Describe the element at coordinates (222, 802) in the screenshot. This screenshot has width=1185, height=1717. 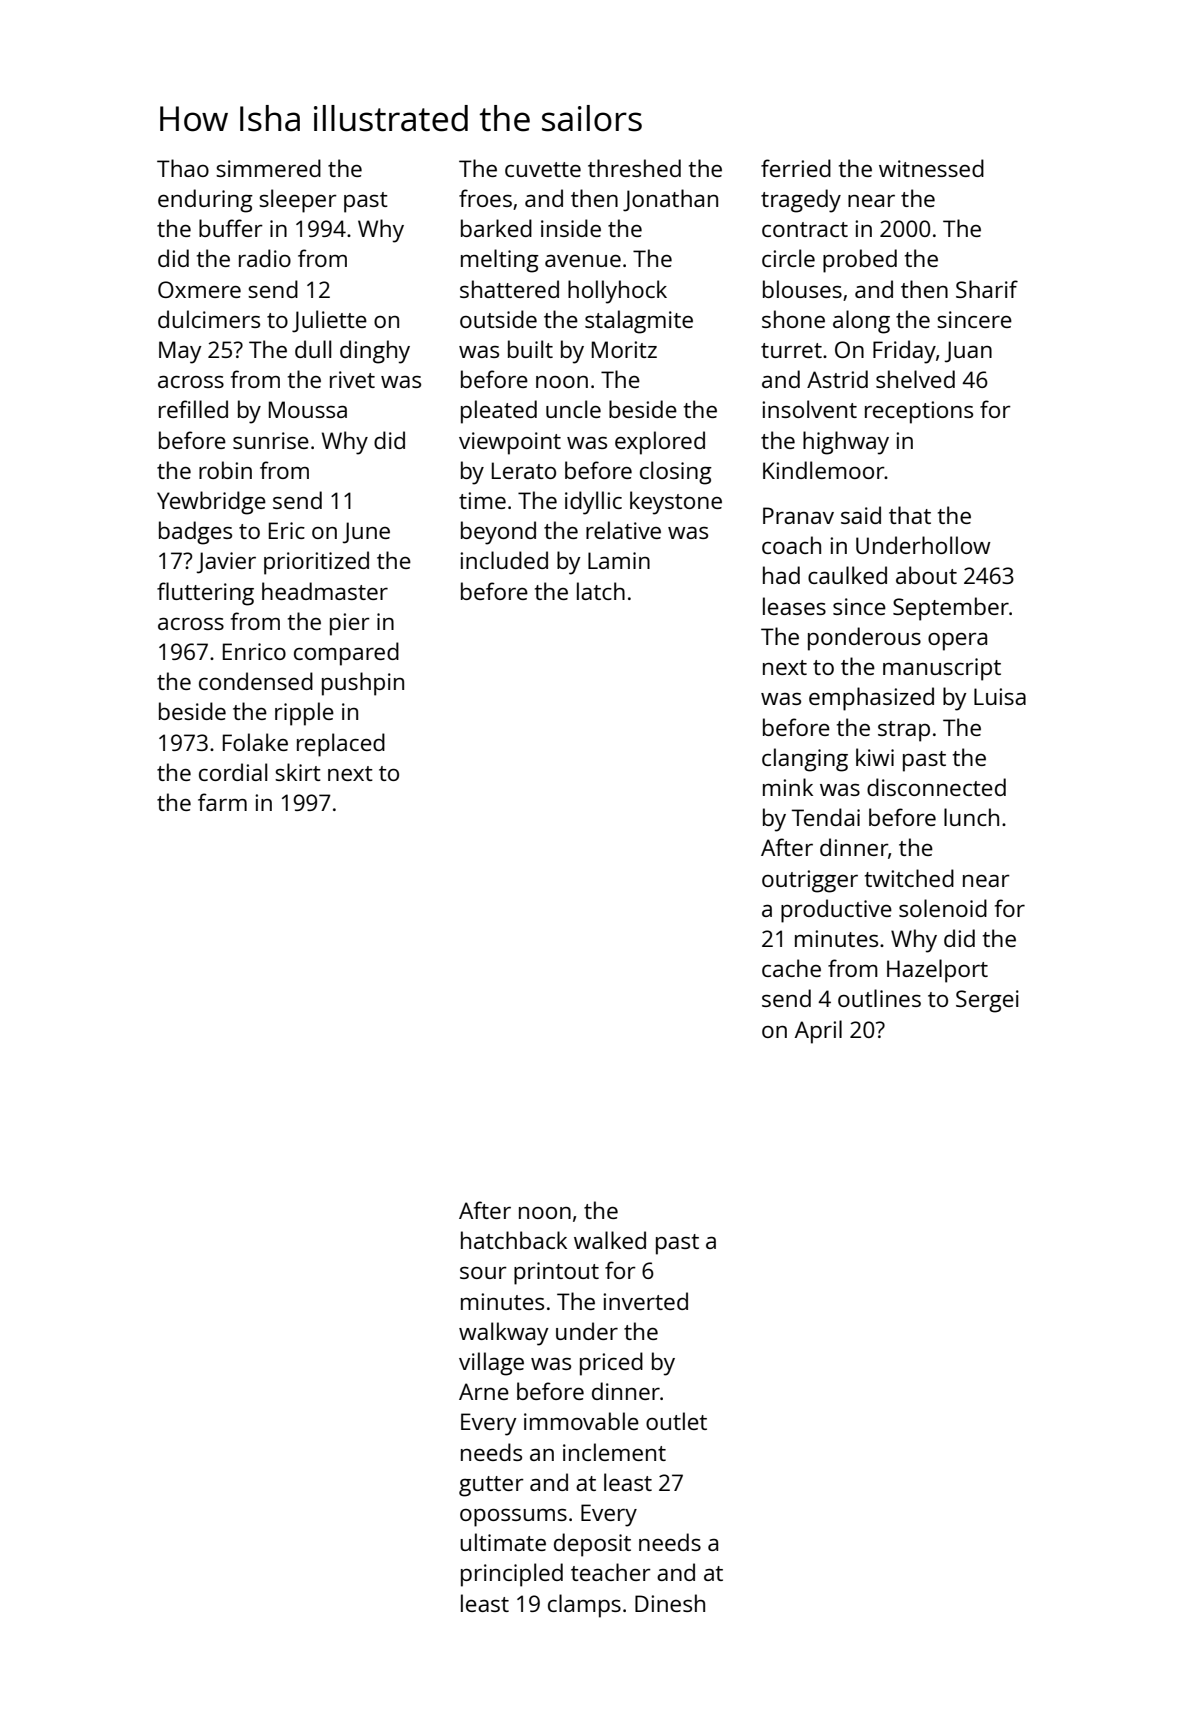
I see `farm` at that location.
